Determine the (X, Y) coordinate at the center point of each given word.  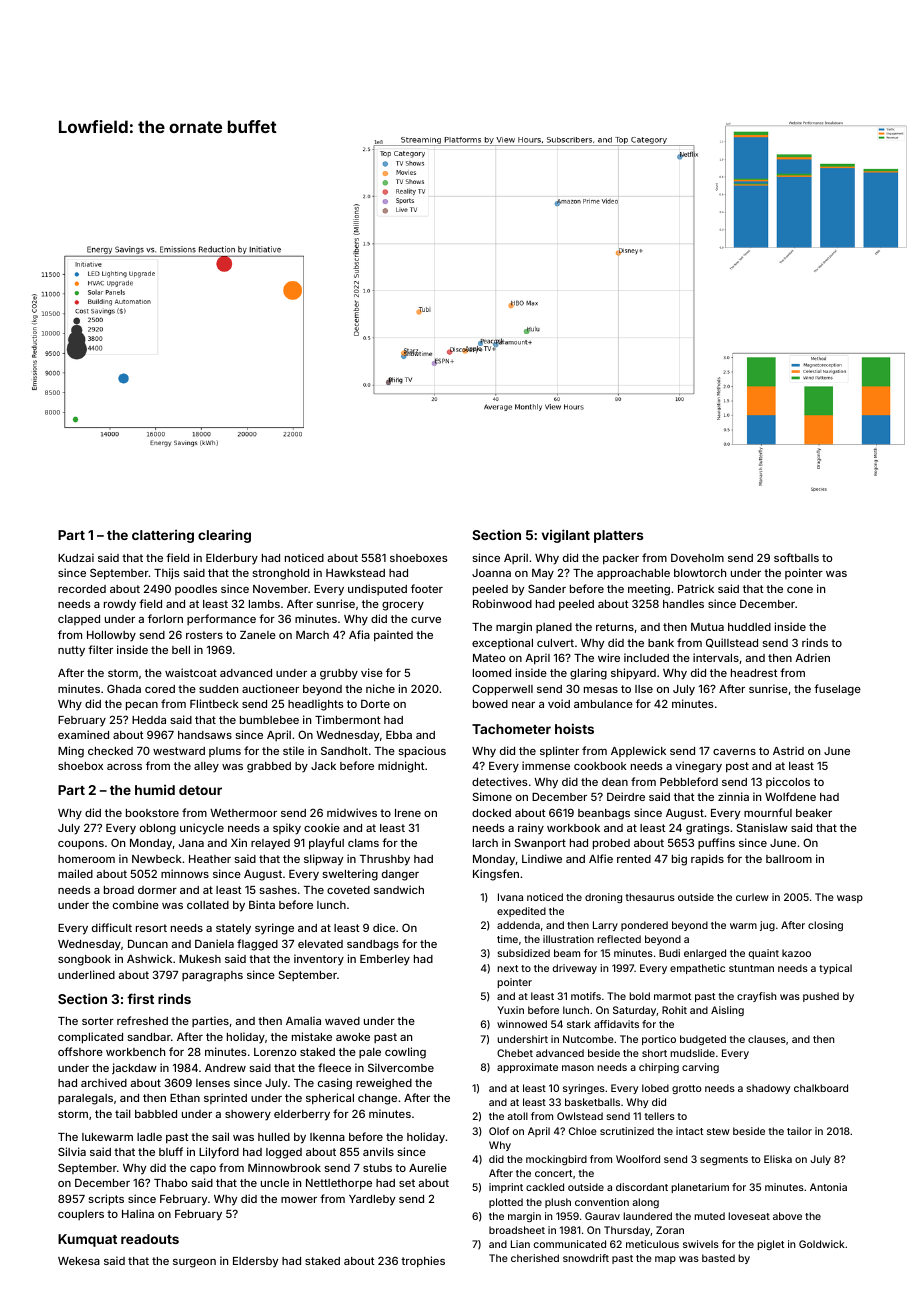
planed (554, 628)
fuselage (837, 690)
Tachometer (511, 729)
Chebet (515, 1053)
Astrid (788, 750)
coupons (81, 845)
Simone (492, 796)
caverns (734, 752)
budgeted (703, 1040)
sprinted (225, 1098)
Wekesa (79, 1261)
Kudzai (76, 557)
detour (200, 790)
